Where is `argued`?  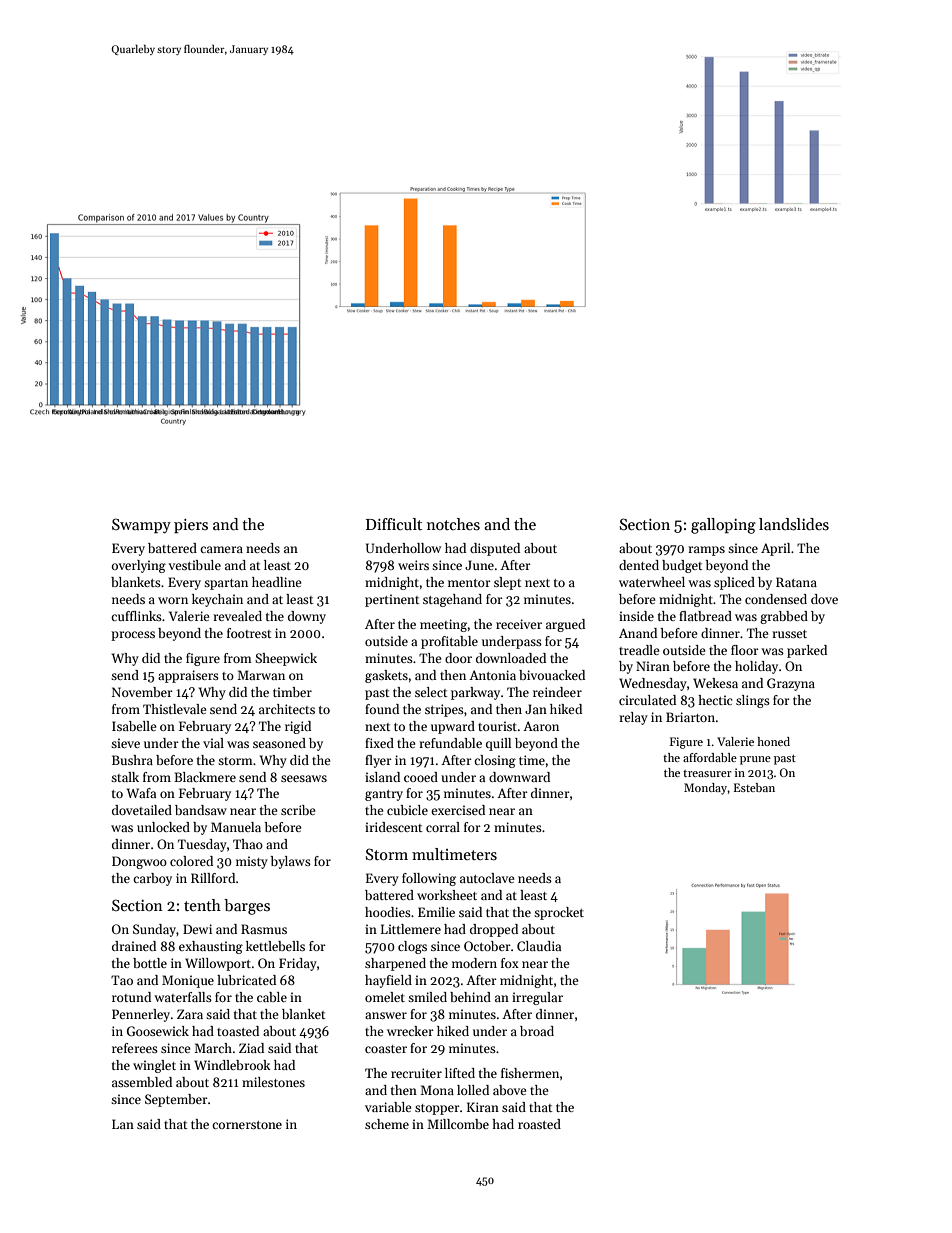 argued is located at coordinates (565, 625).
